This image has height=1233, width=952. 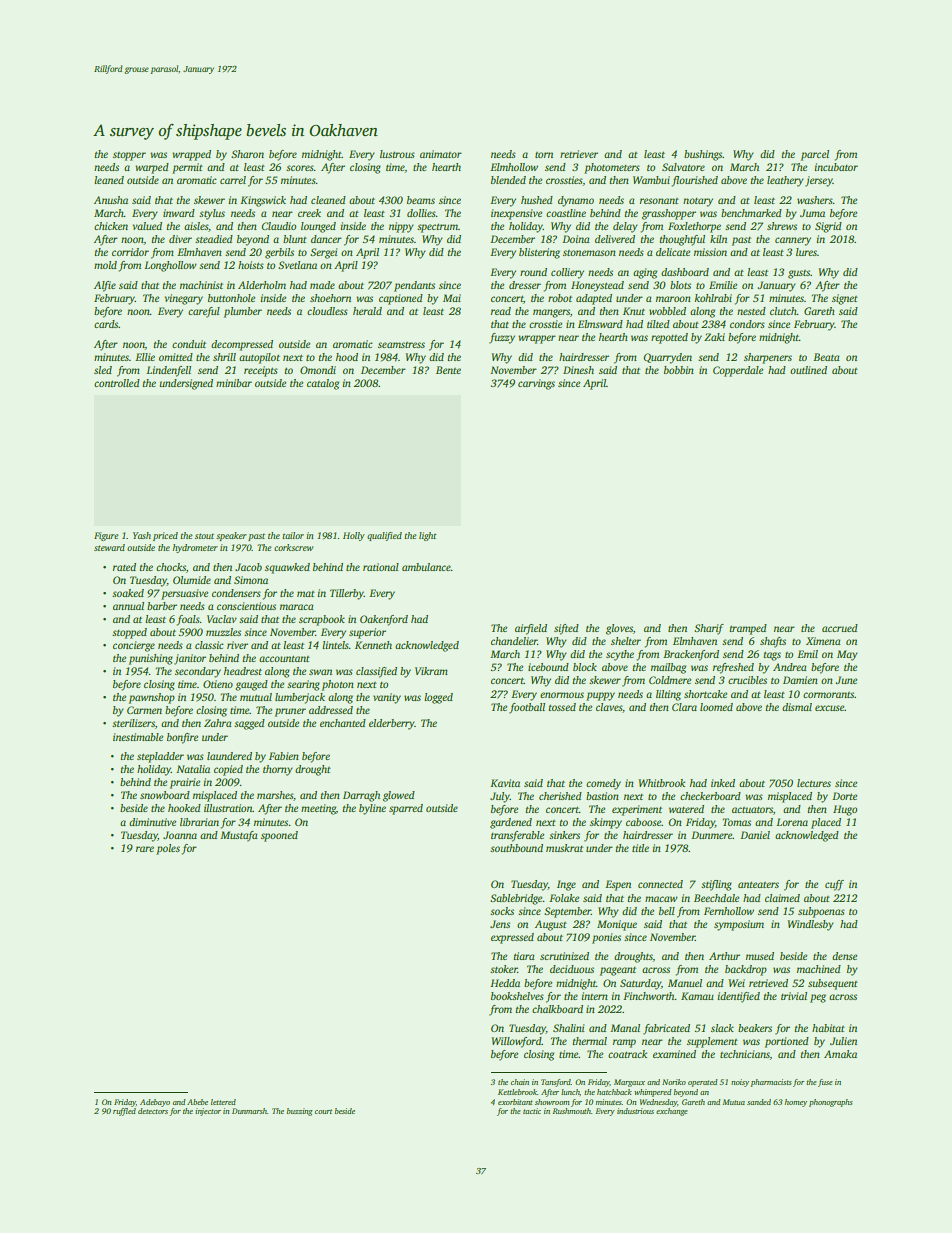 I want to click on beams, so click(x=421, y=200).
